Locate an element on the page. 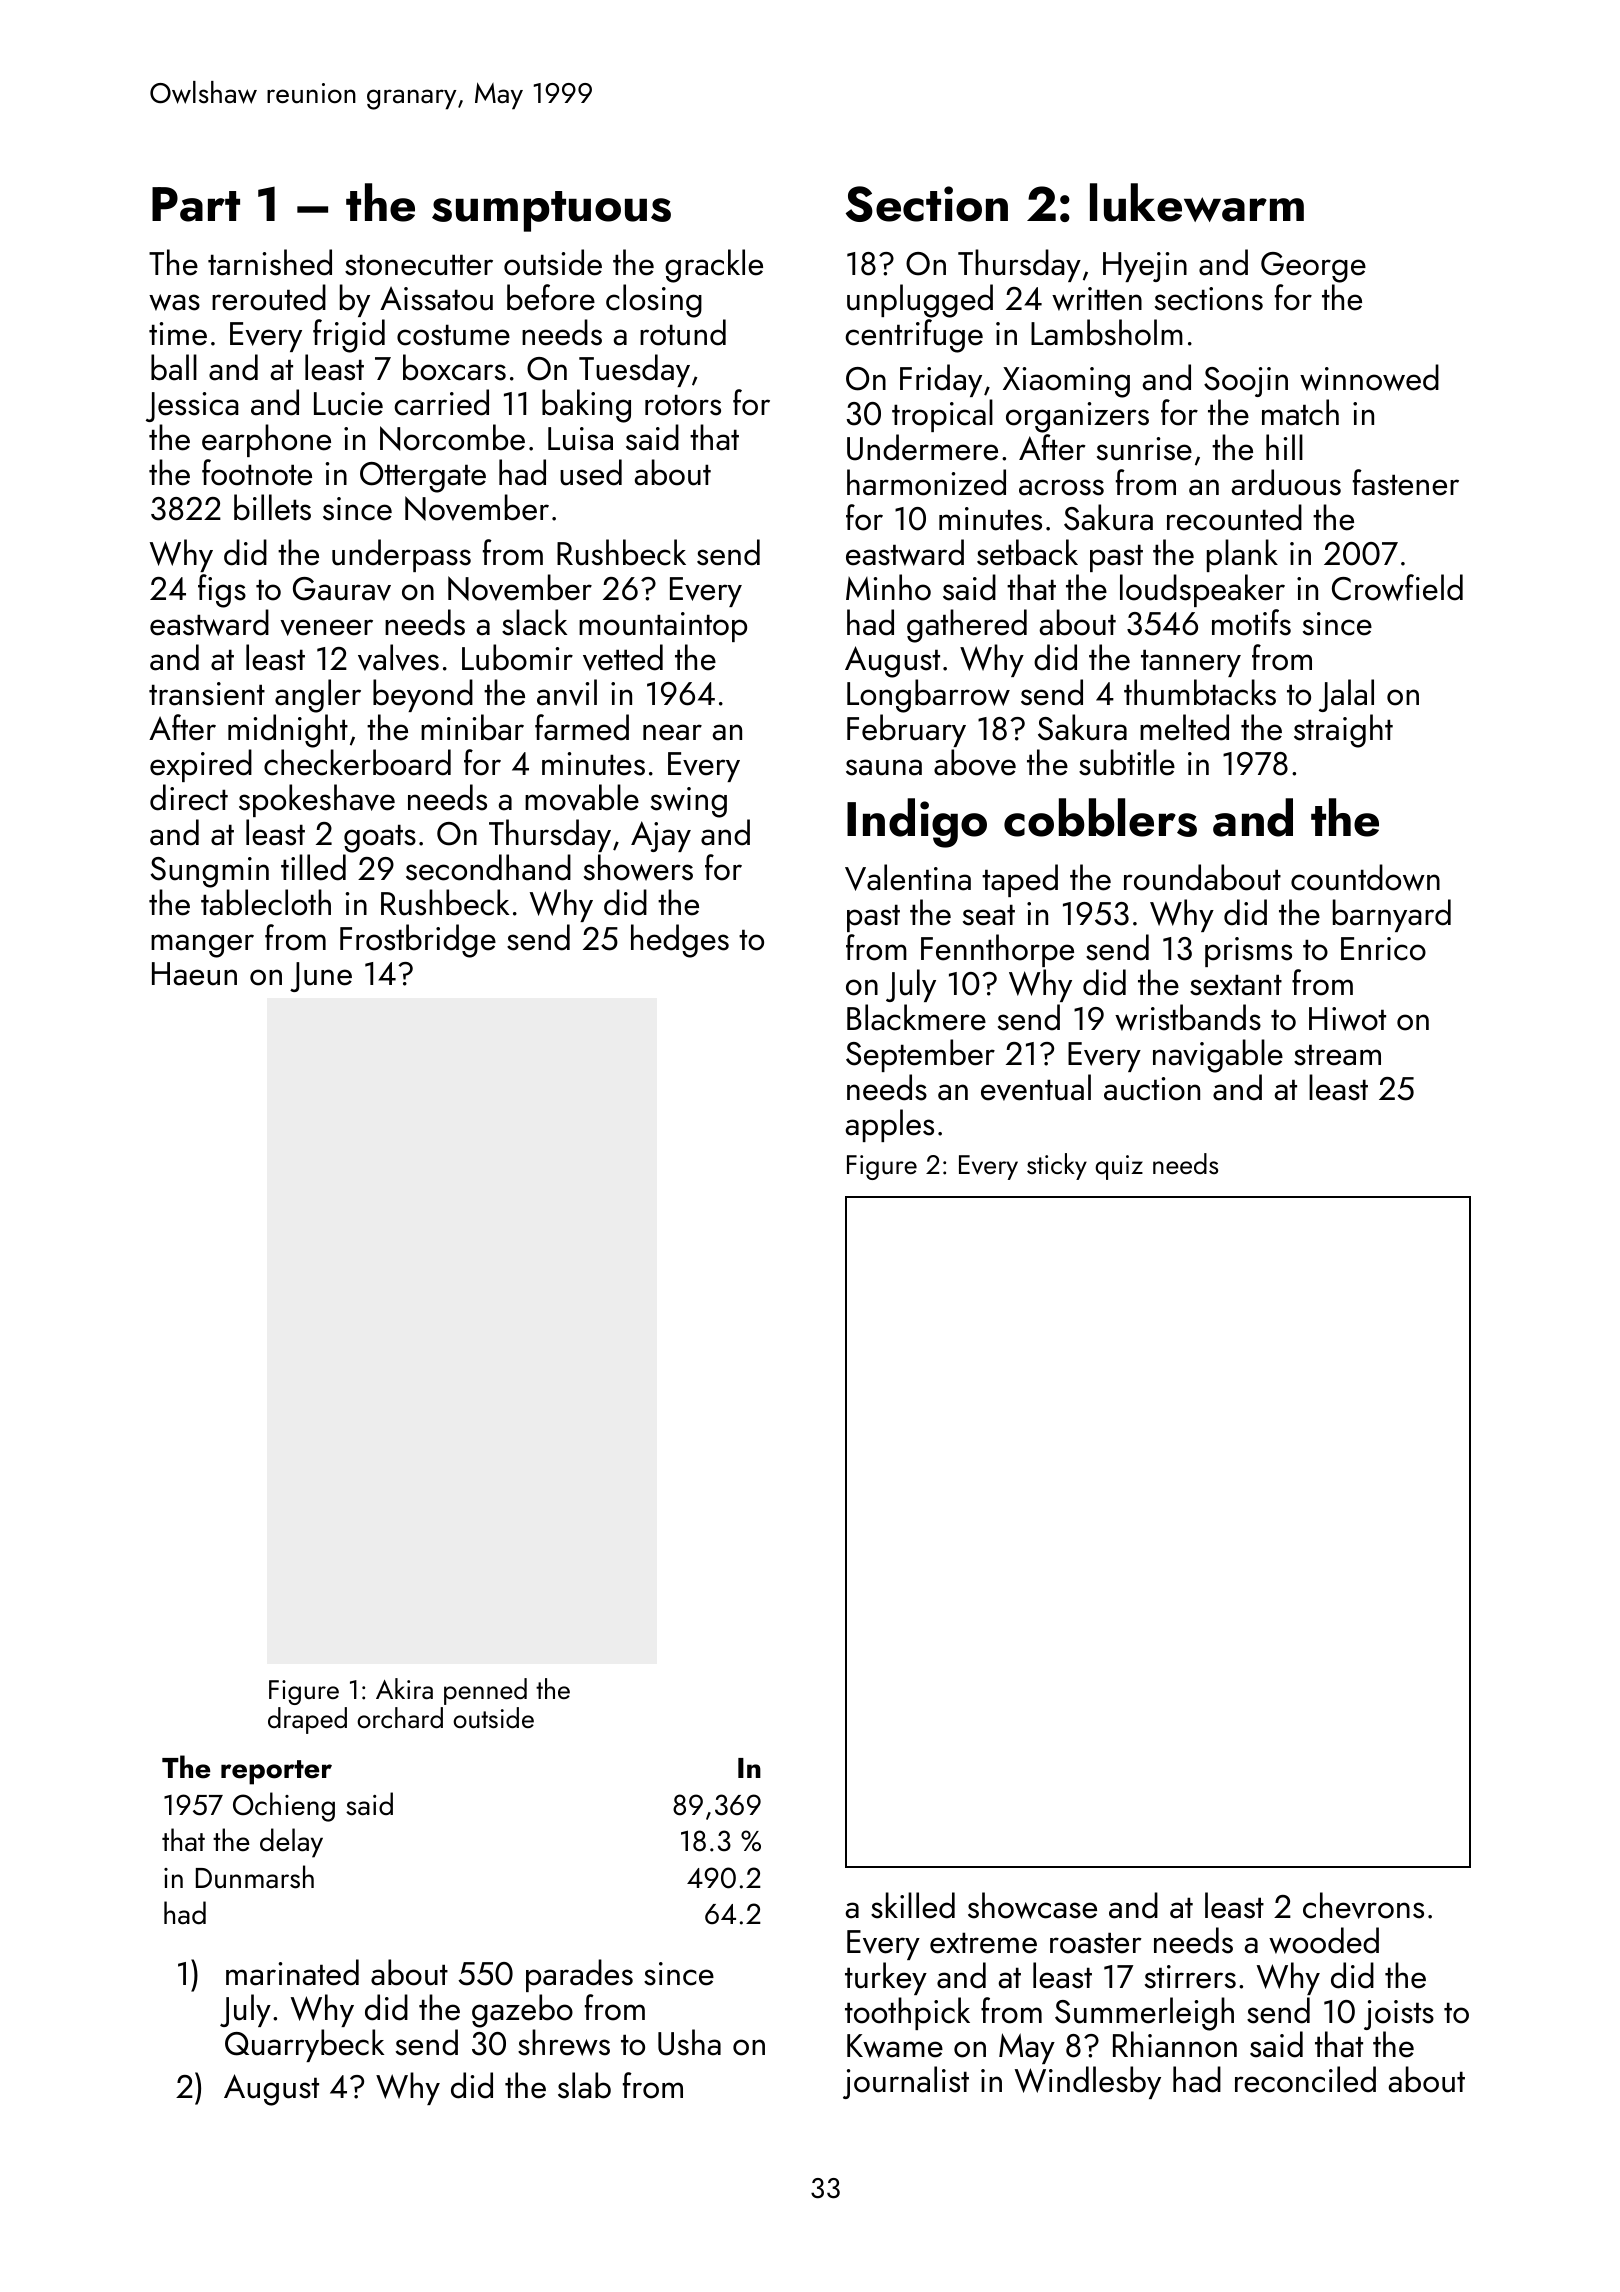  parades is located at coordinates (579, 1975).
